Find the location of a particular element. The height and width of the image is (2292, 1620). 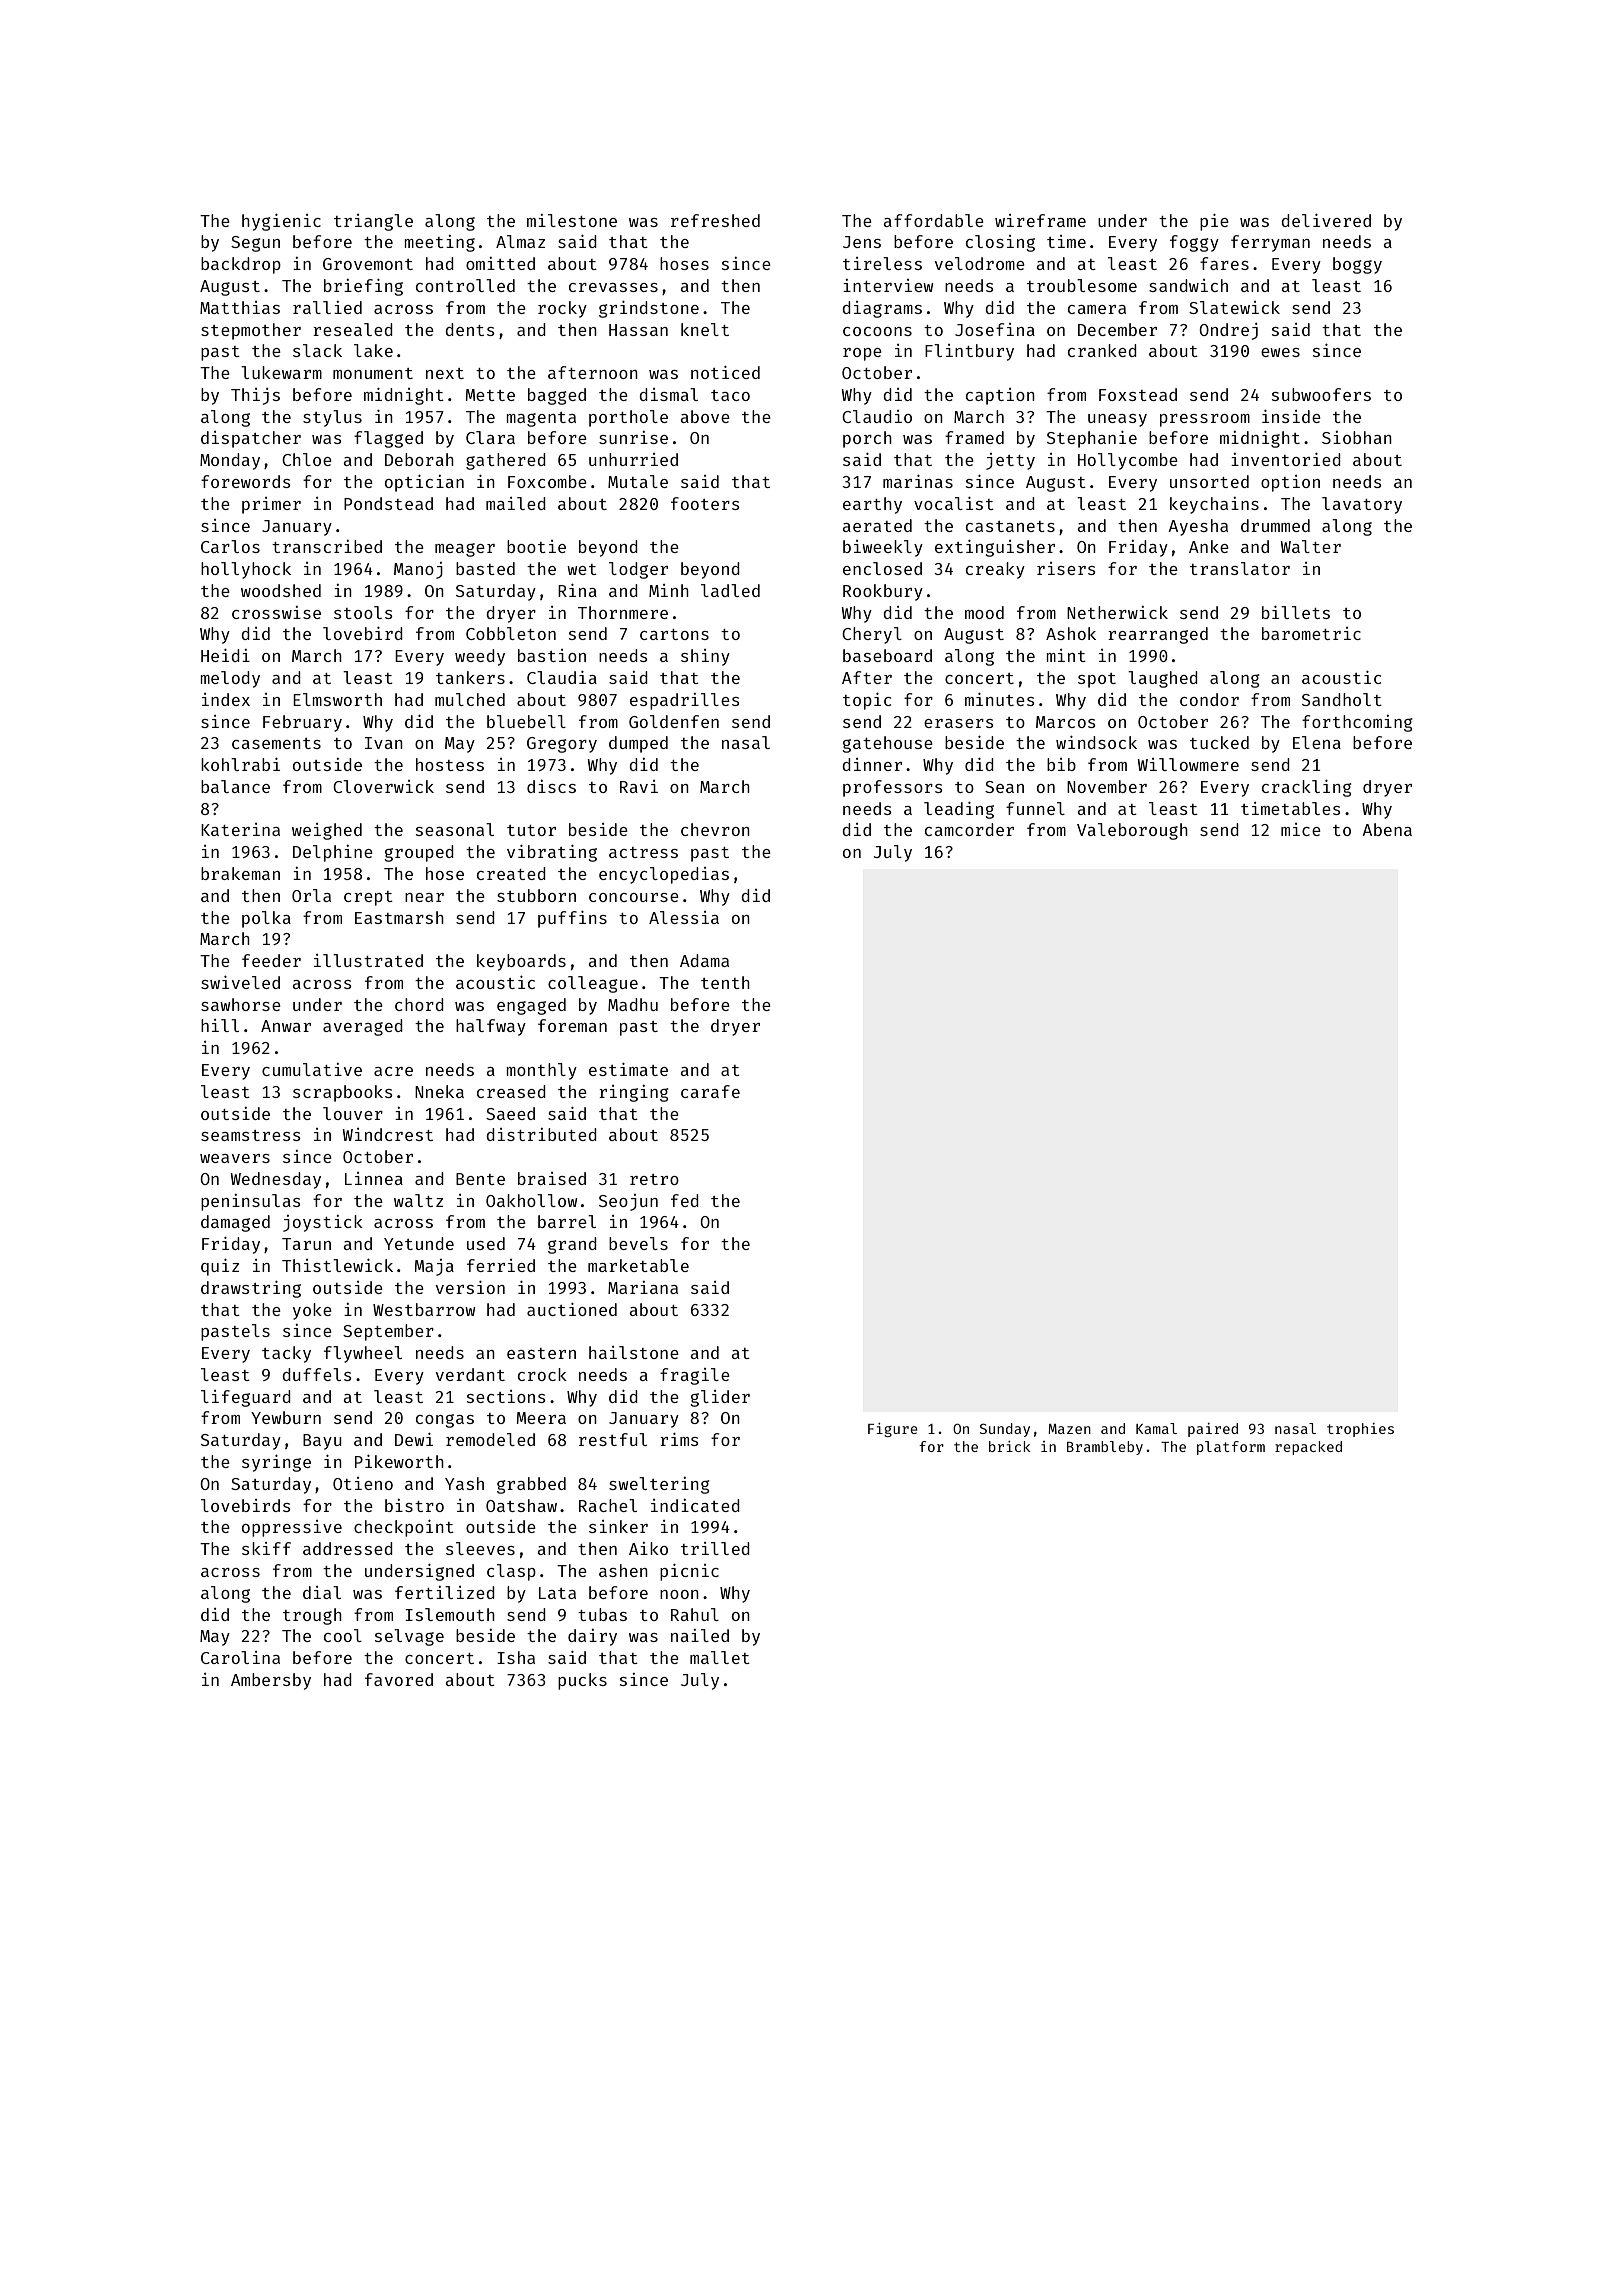

milestone is located at coordinates (572, 220).
